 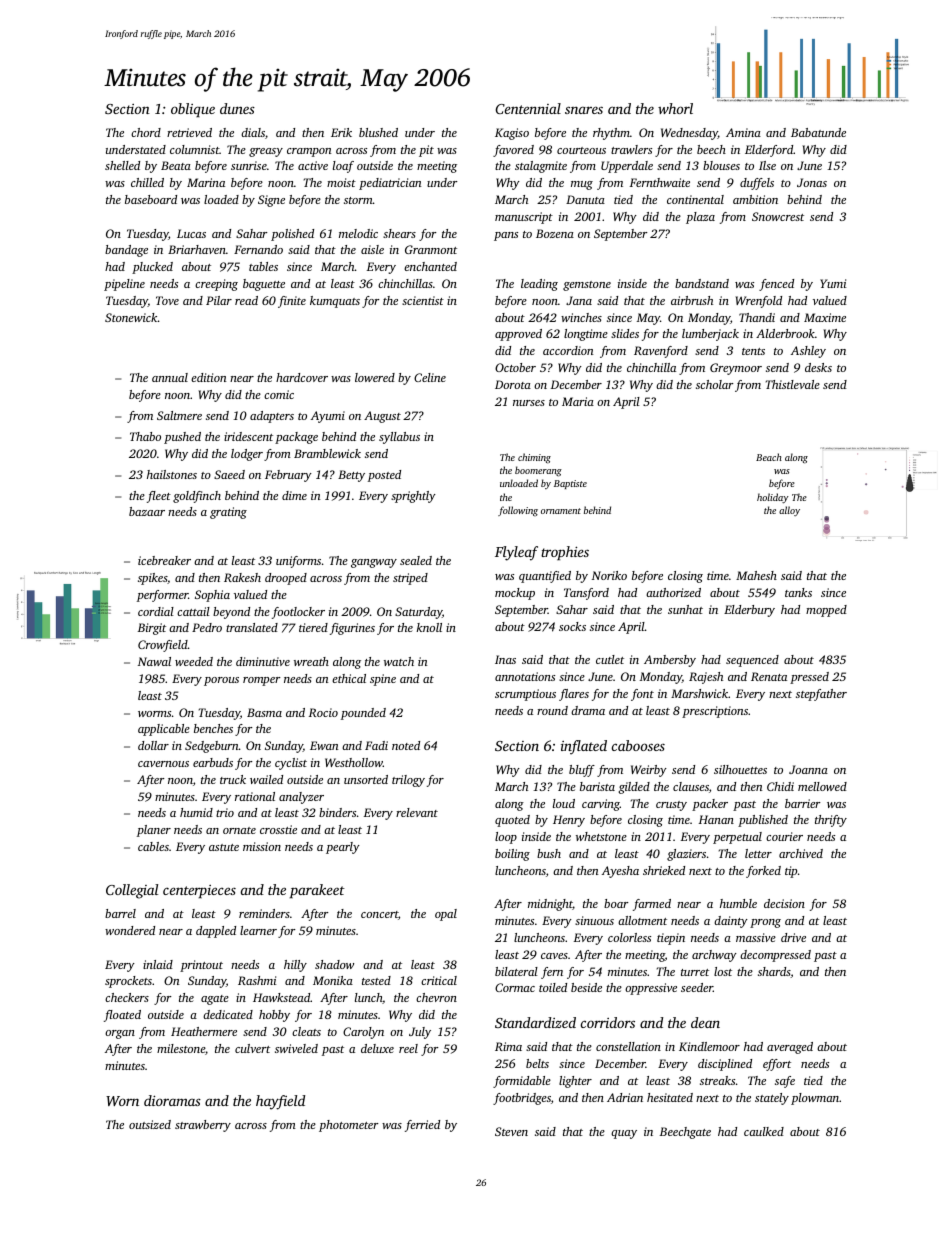 I want to click on photometer, so click(x=349, y=1126).
